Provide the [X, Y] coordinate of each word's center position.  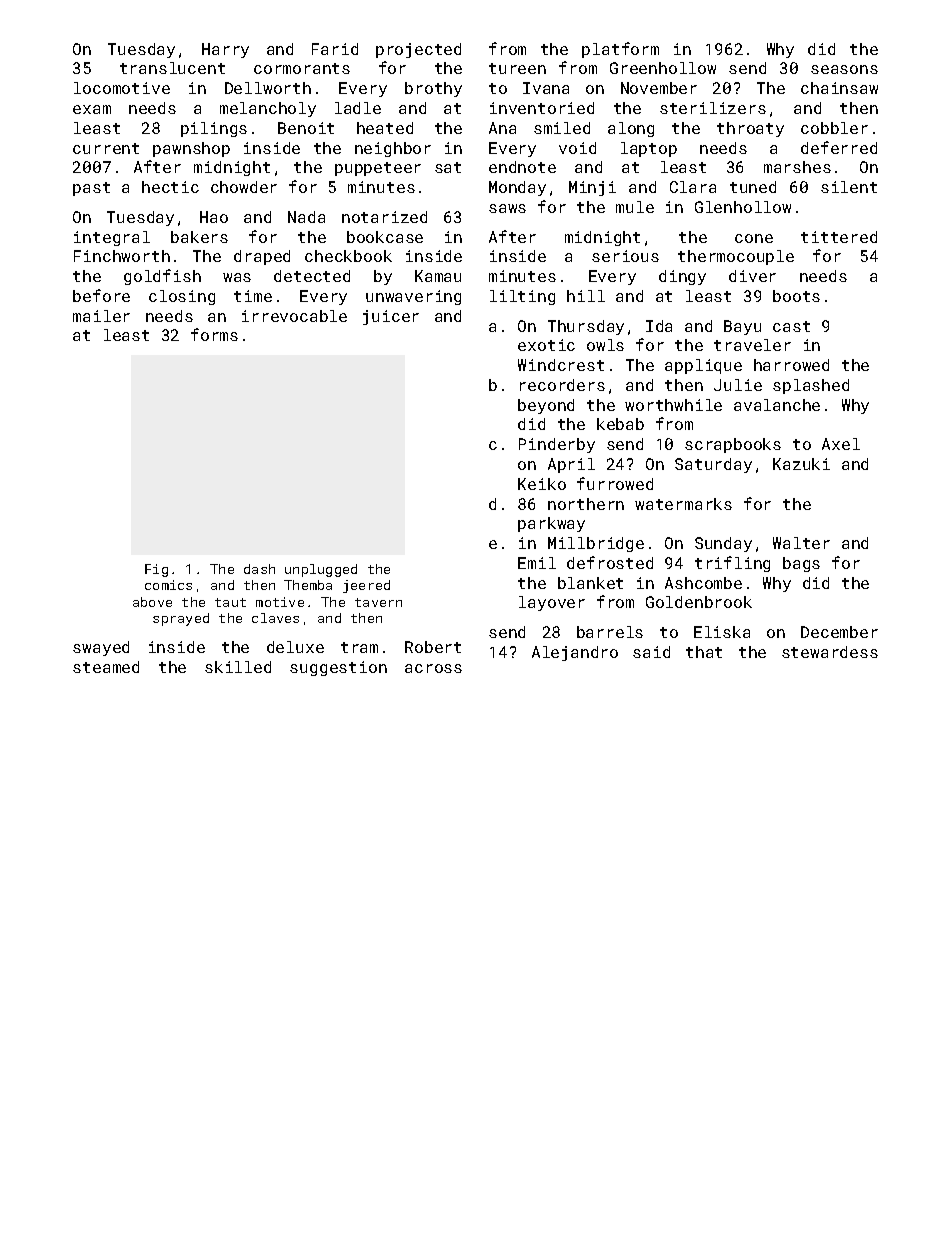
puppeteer [378, 169]
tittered [839, 237]
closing [182, 297]
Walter [801, 543]
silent [849, 187]
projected [418, 50]
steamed [106, 667]
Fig [156, 570]
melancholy [268, 109]
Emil [537, 563]
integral [112, 238]
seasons [844, 69]
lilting [522, 297]
